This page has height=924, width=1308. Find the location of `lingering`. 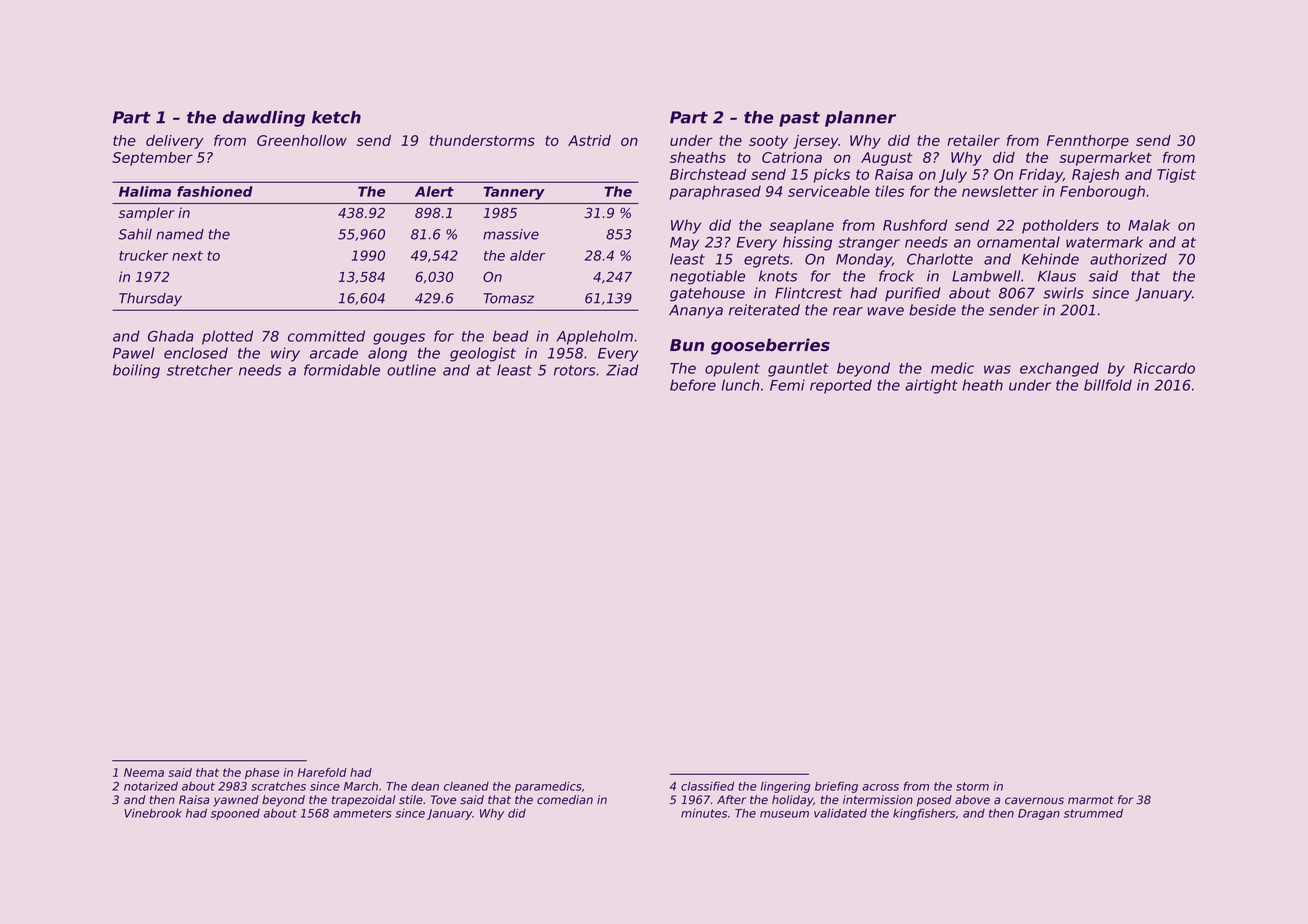

lingering is located at coordinates (786, 787).
